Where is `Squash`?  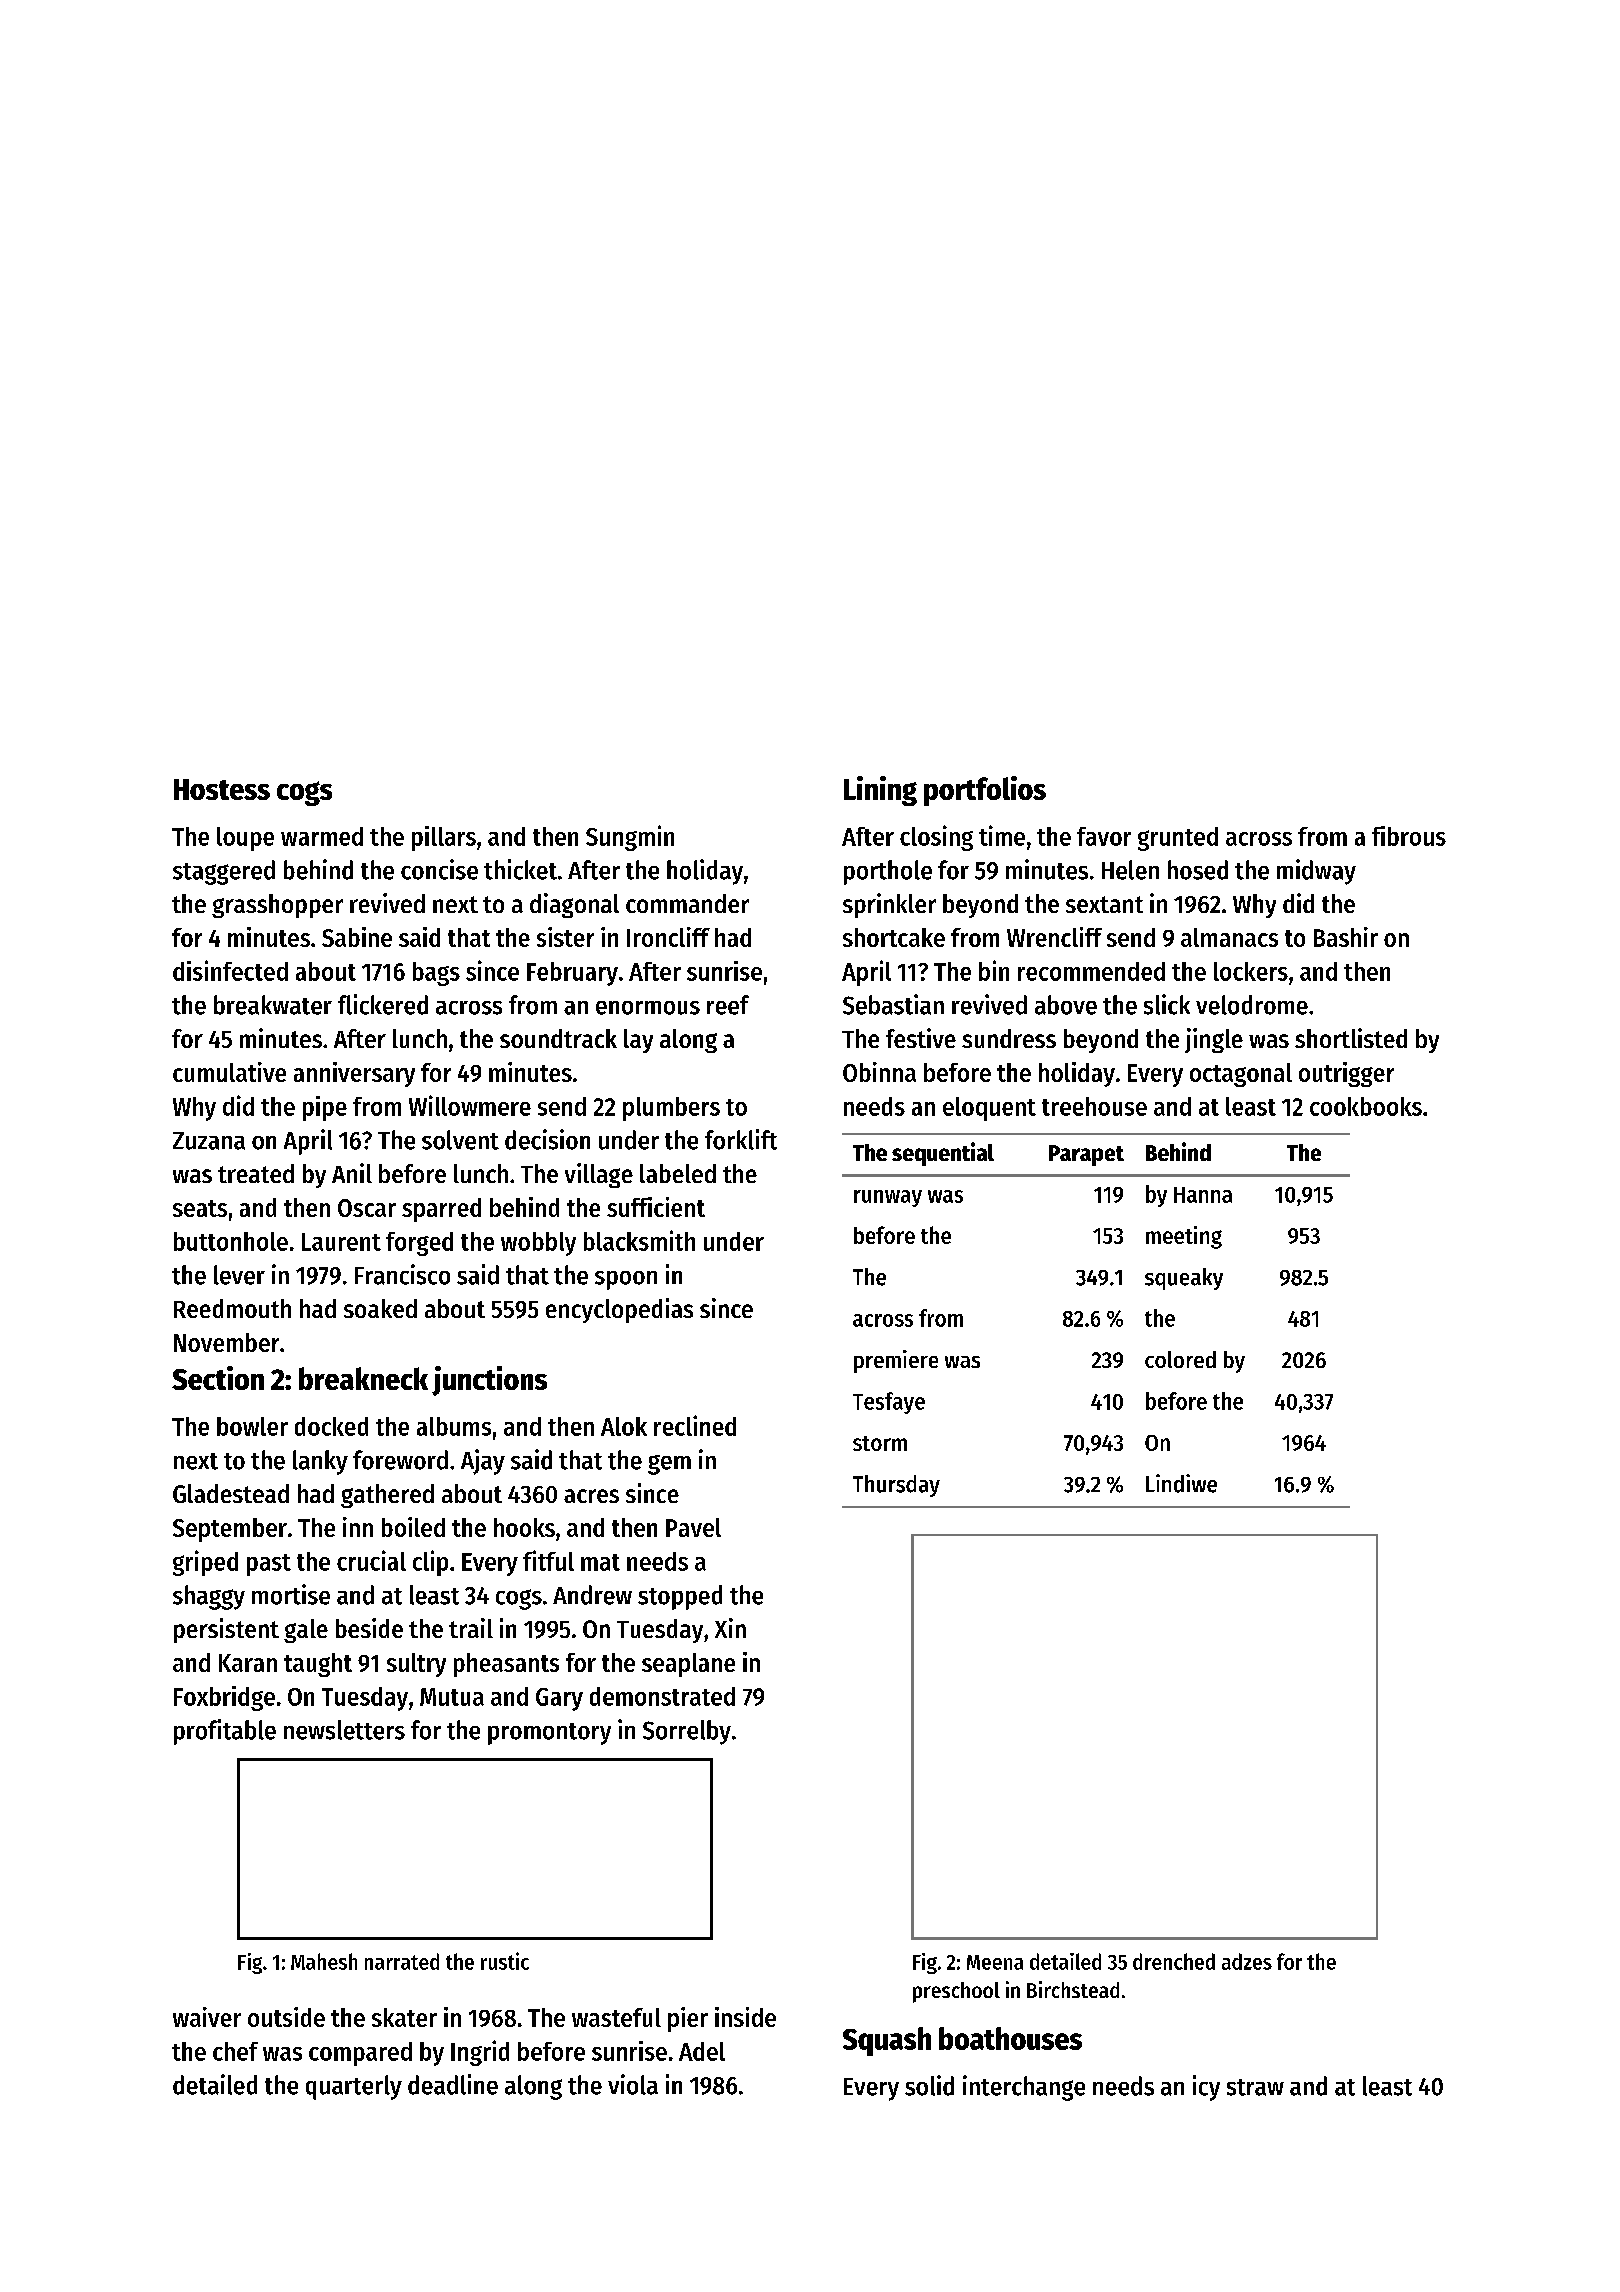 Squash is located at coordinates (887, 2041).
